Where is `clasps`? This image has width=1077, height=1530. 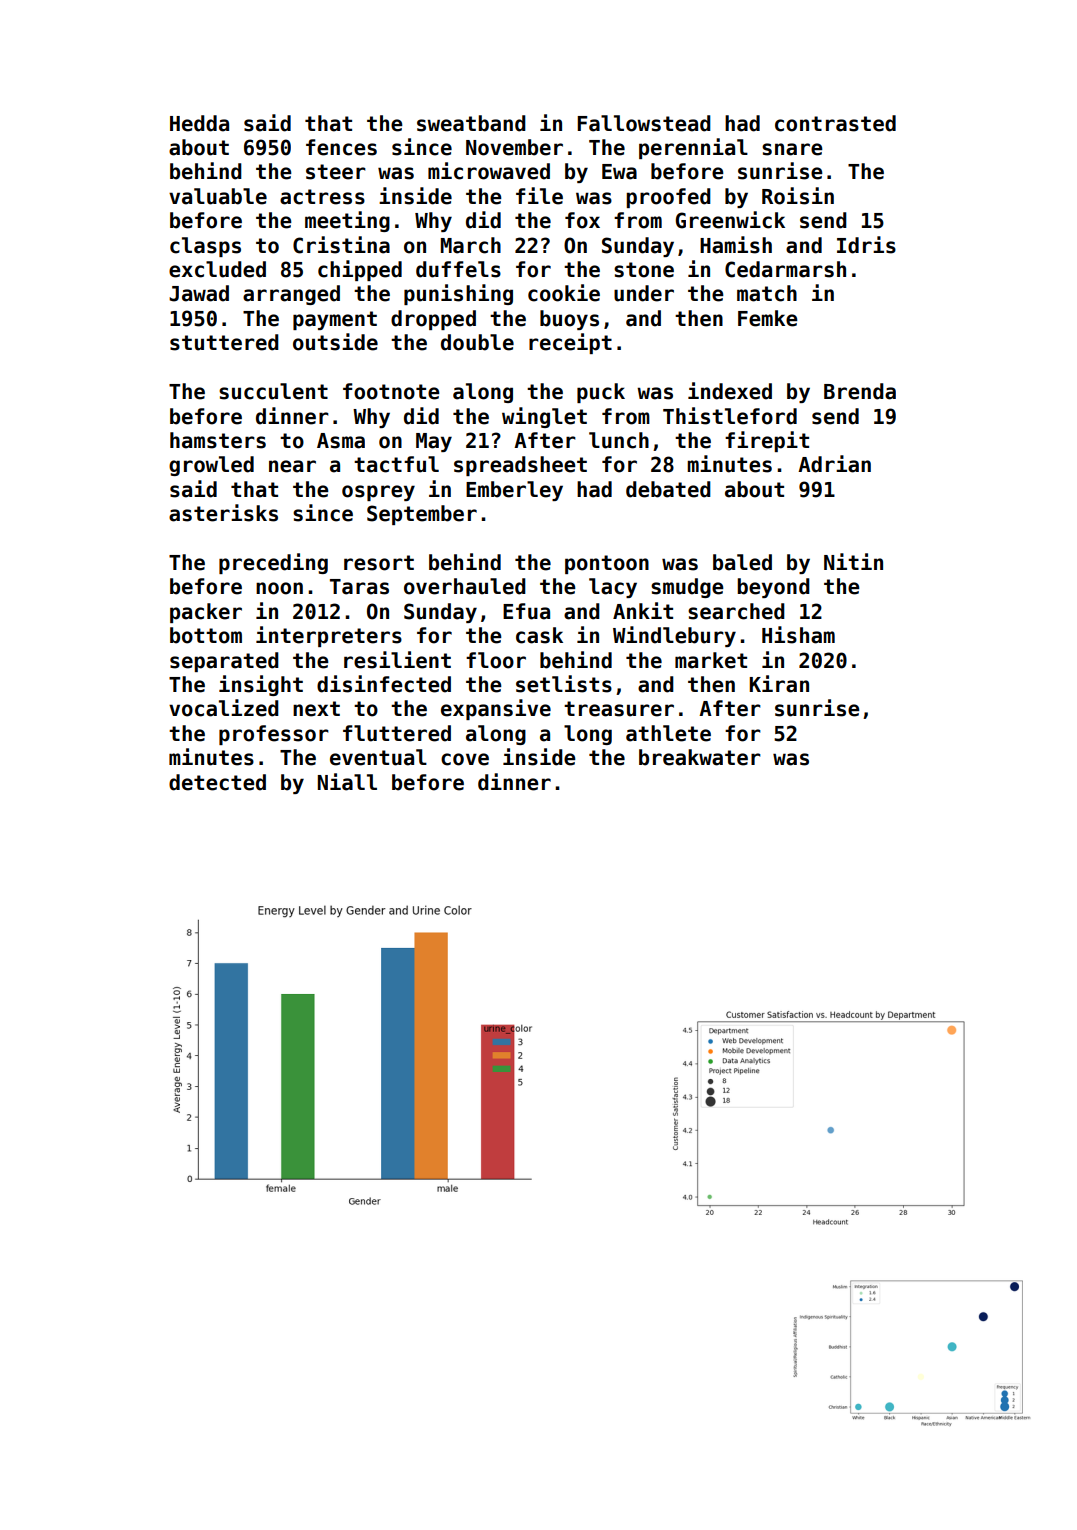
clasps is located at coordinates (205, 247).
